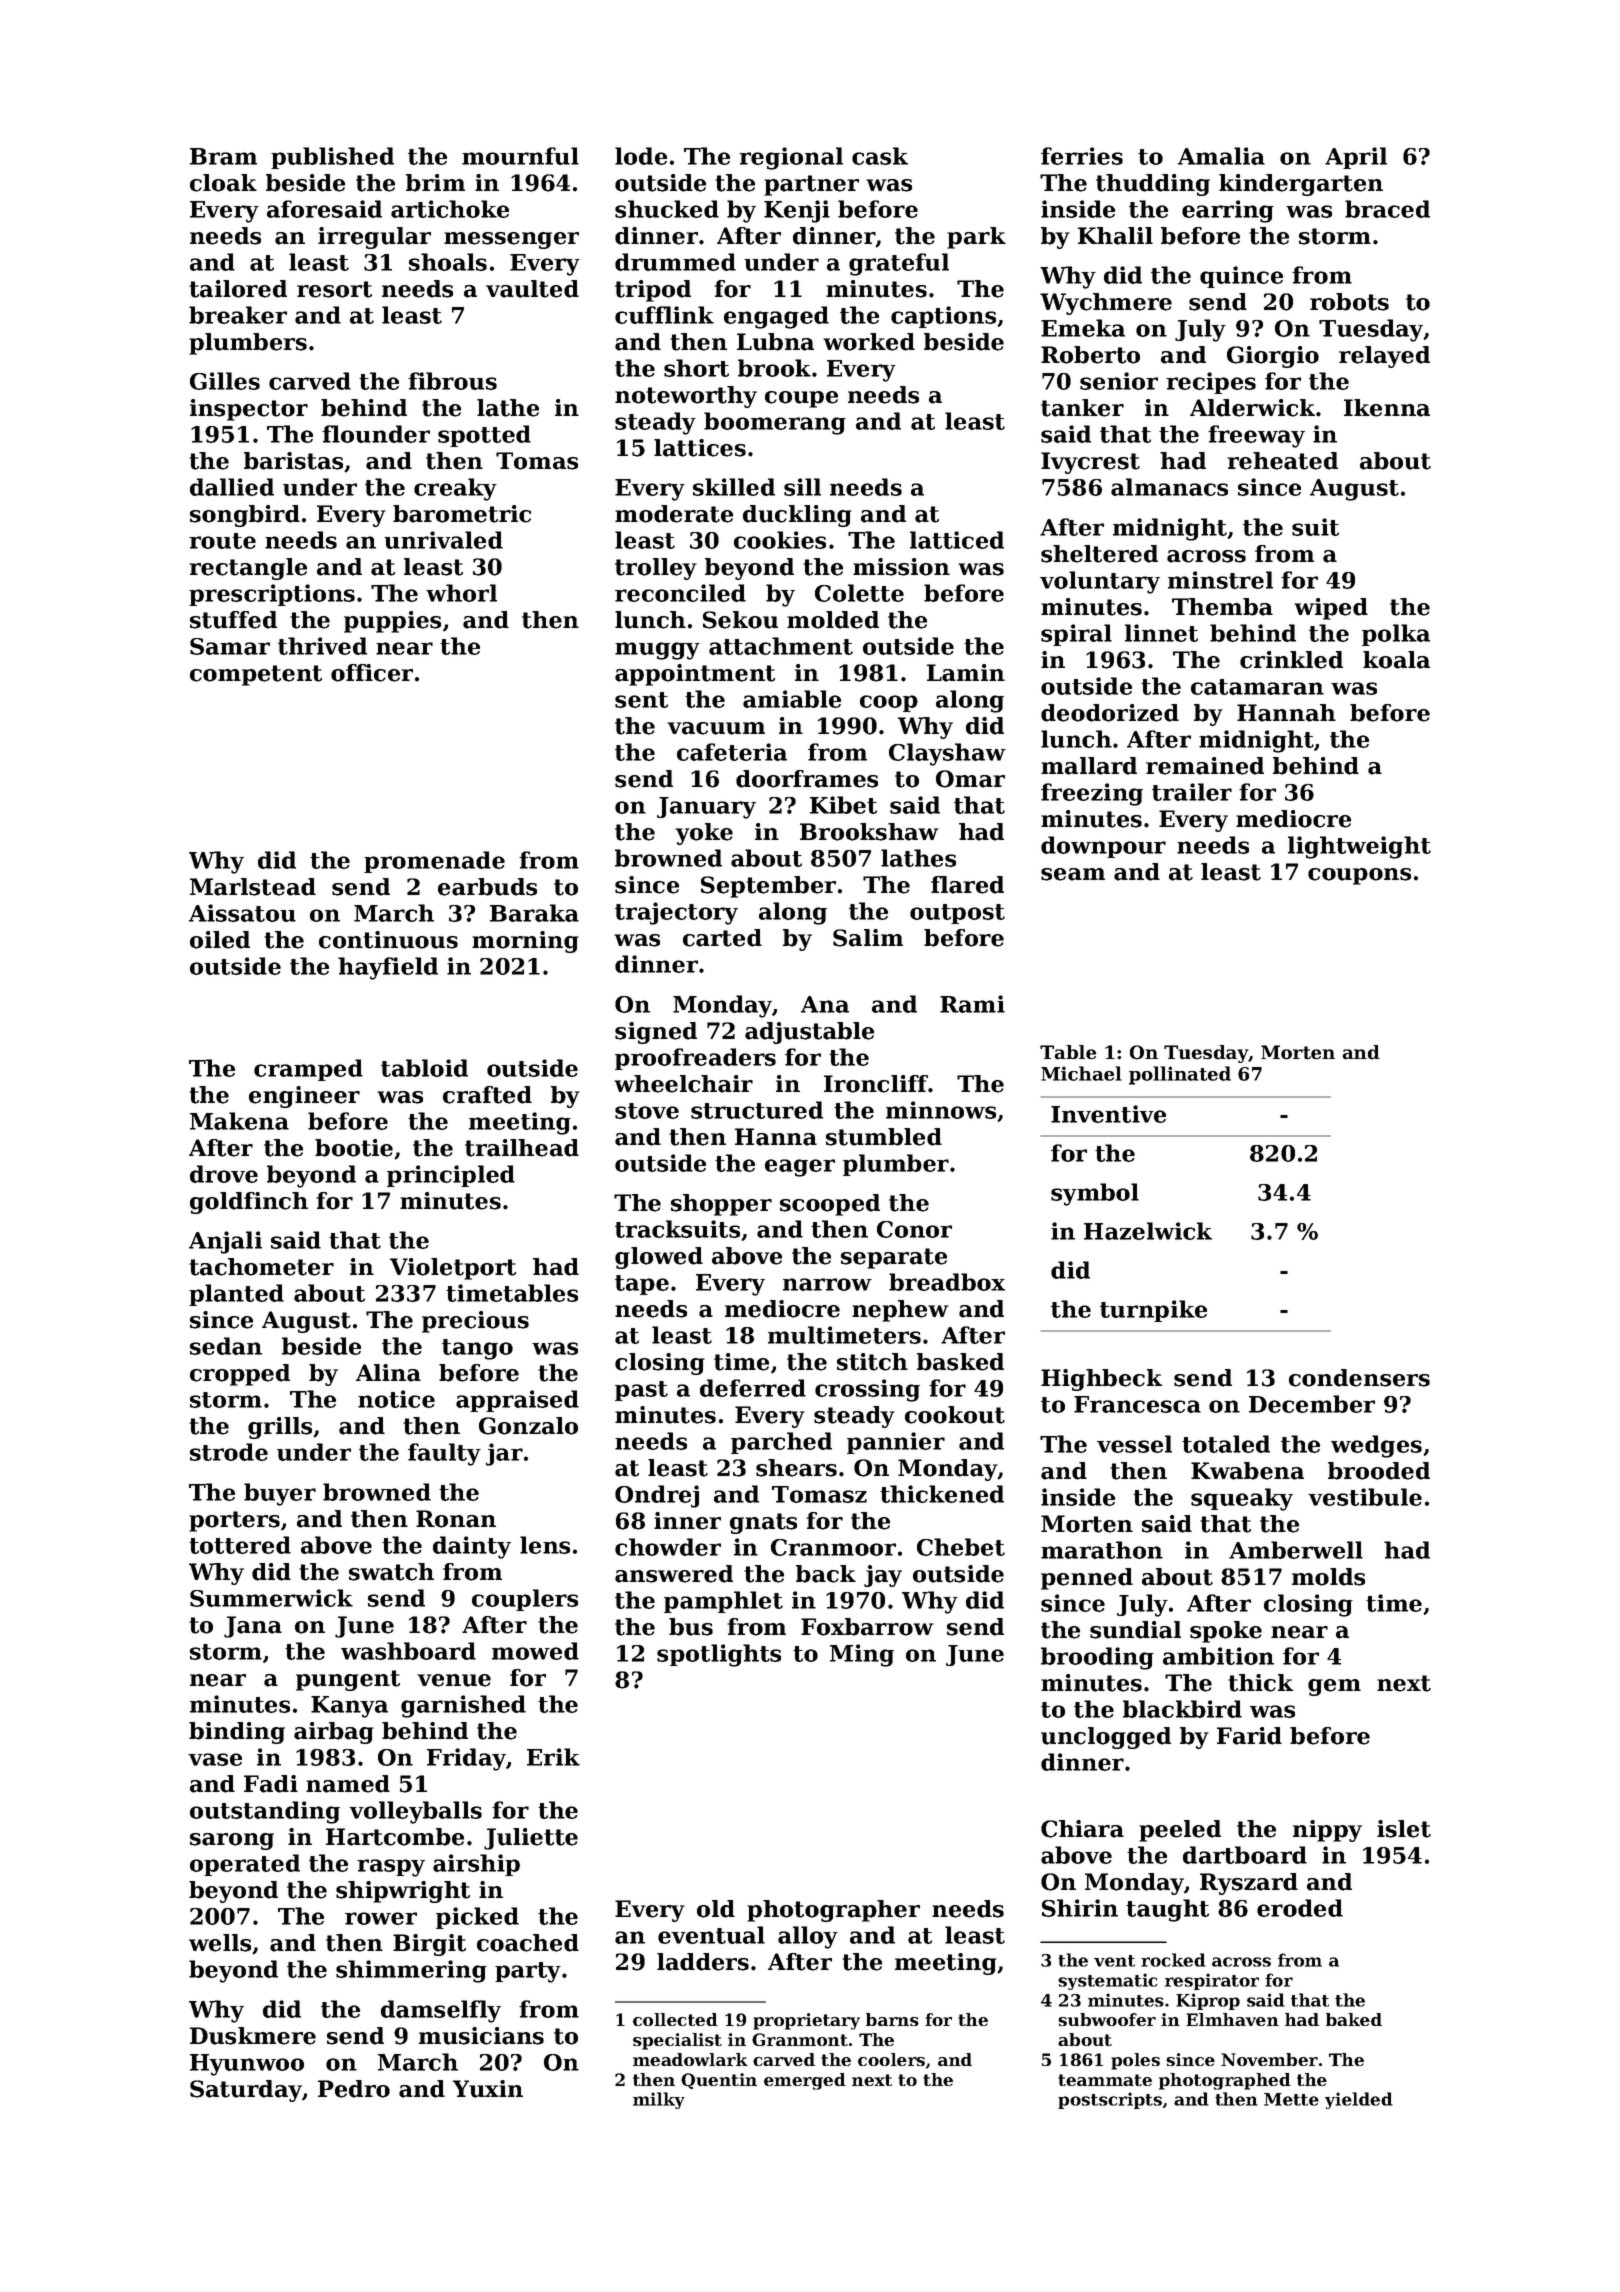 Image resolution: width=1620 pixels, height=2292 pixels. What do you see at coordinates (1356, 158) in the screenshot?
I see `April` at bounding box center [1356, 158].
